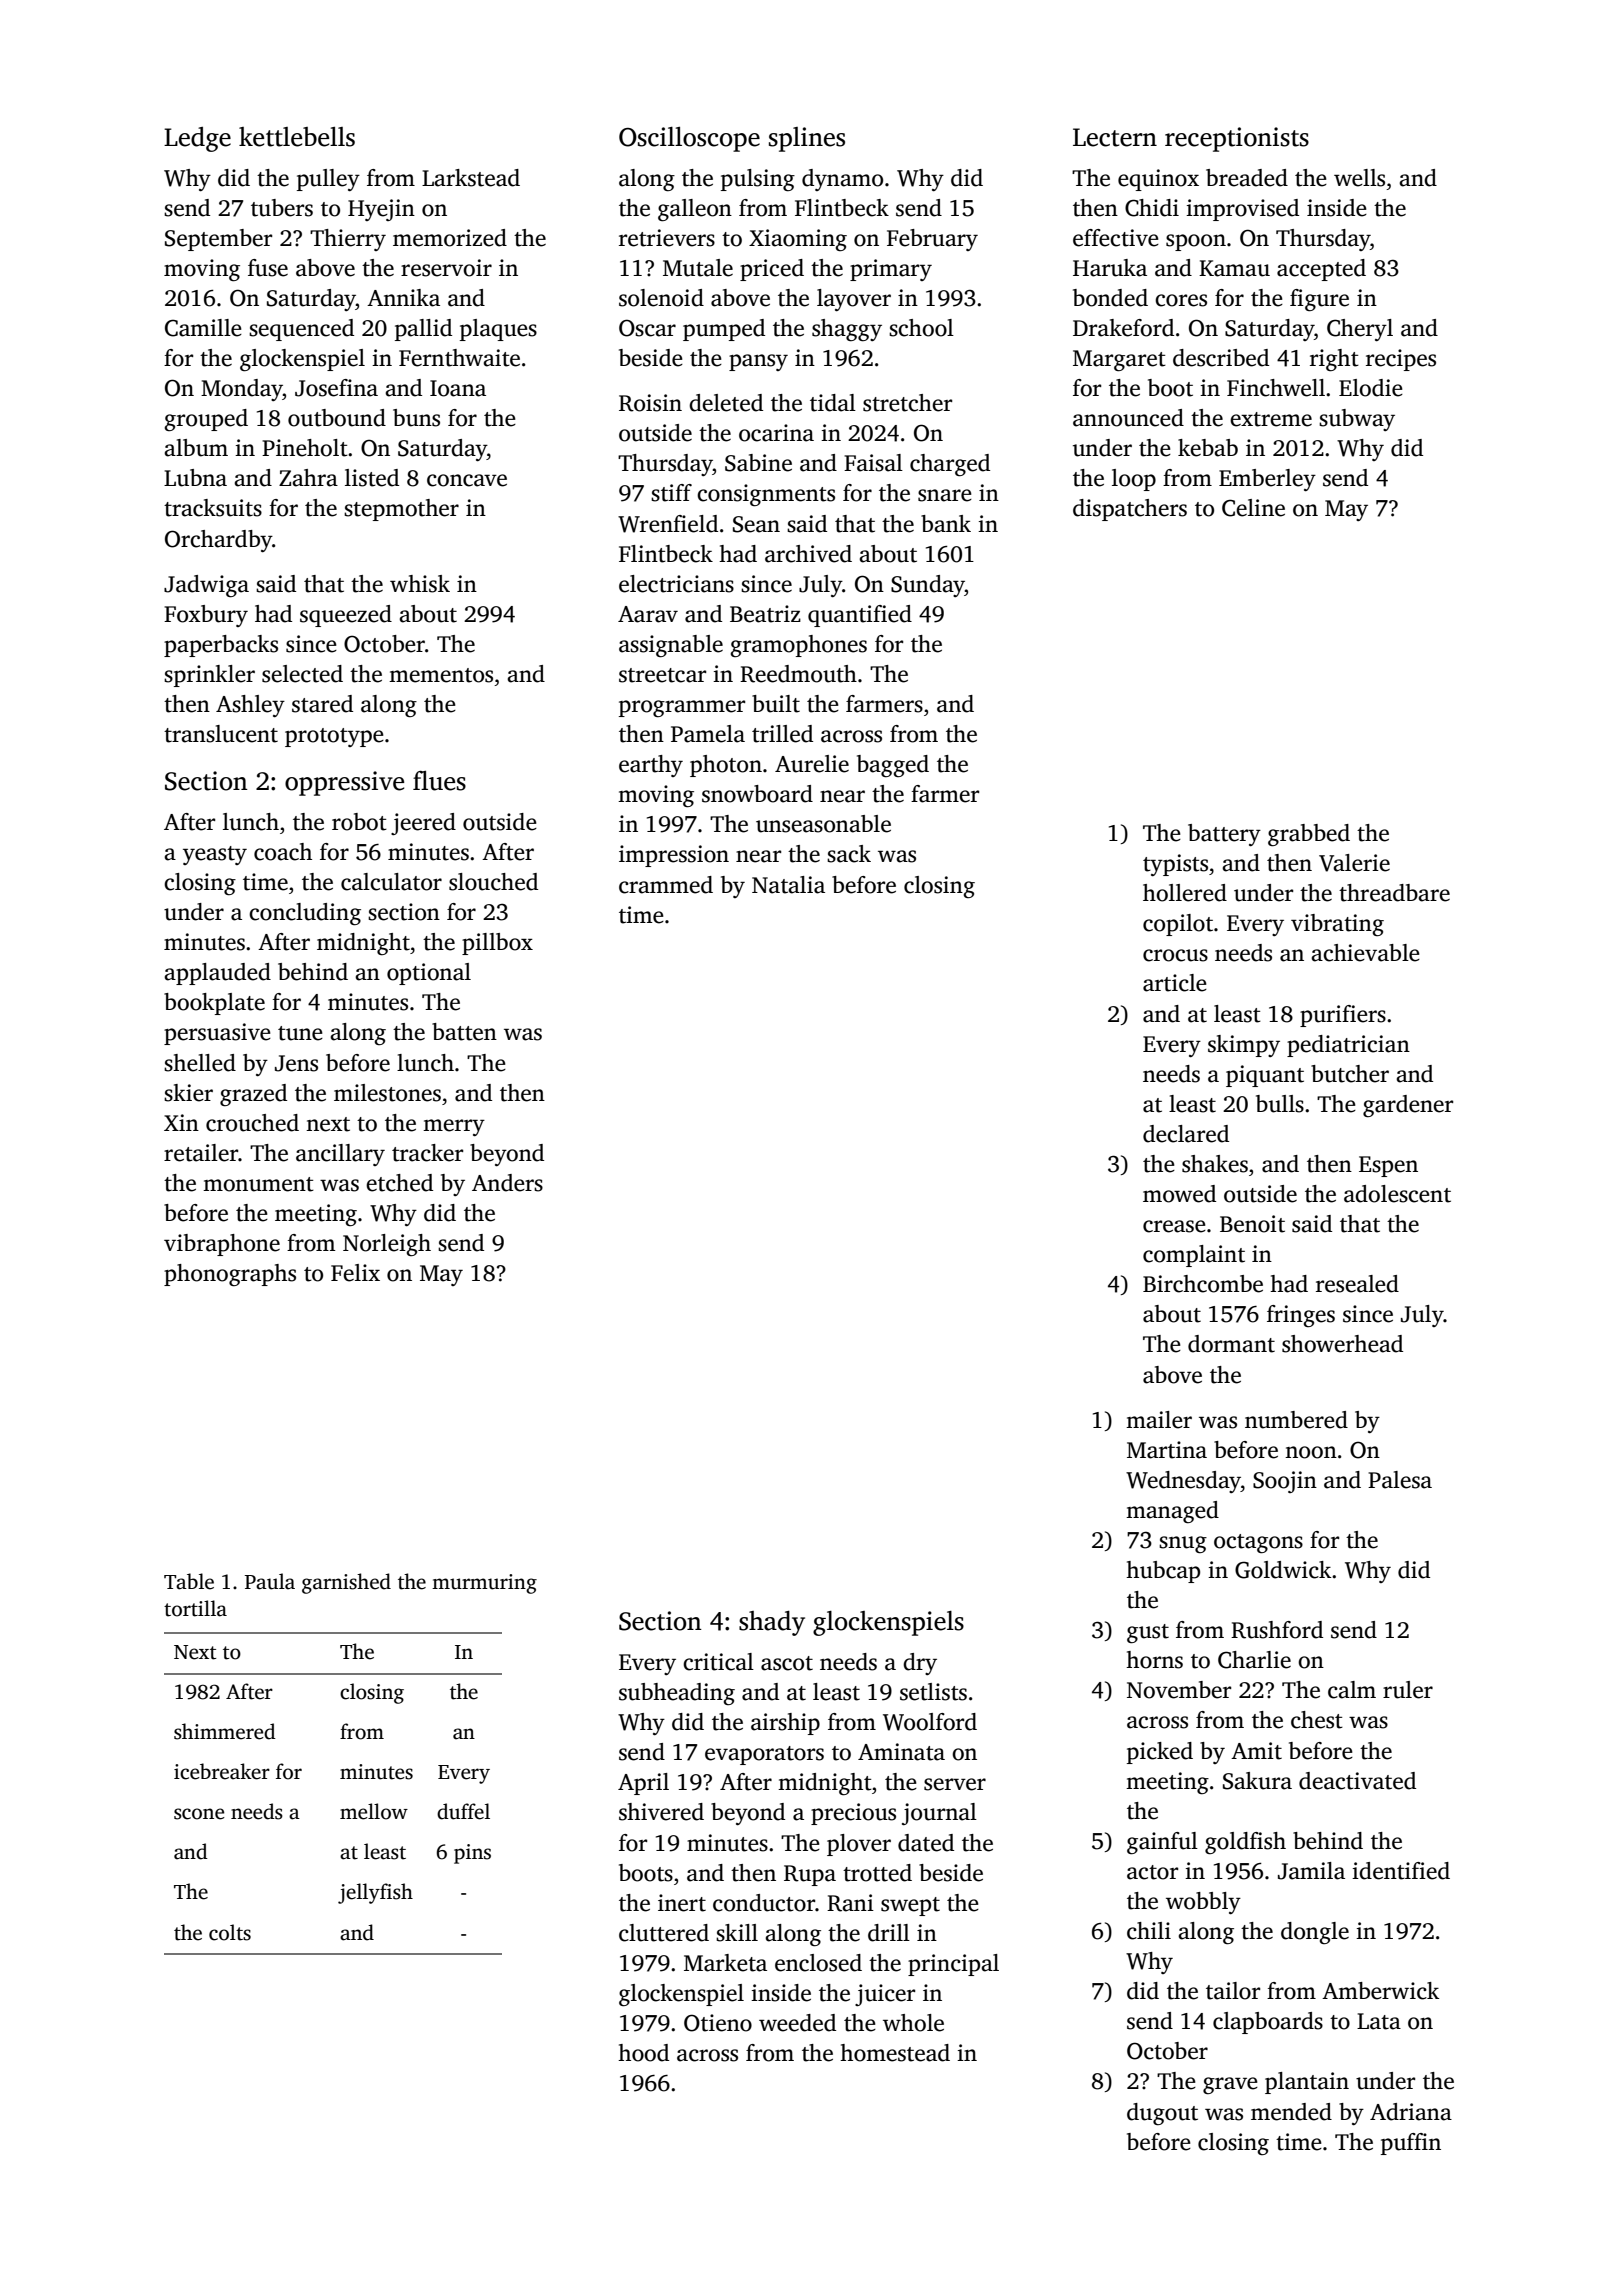  Describe the element at coordinates (242, 390) in the screenshot. I see `Monday` at that location.
